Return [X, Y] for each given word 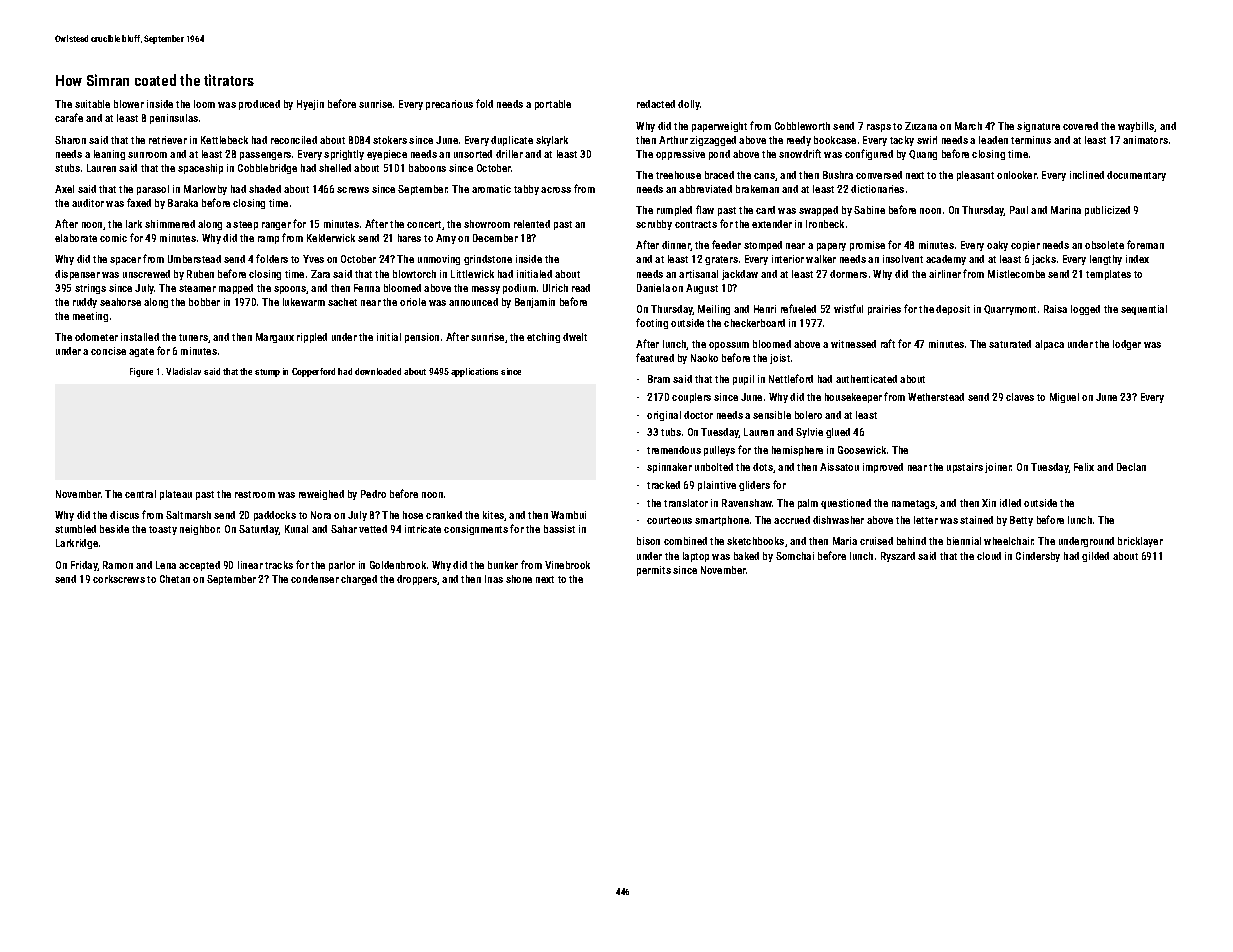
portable [553, 105]
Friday [84, 566]
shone [519, 579]
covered [1080, 126]
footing [652, 323]
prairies [884, 310]
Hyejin [310, 105]
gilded [1095, 557]
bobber [204, 302]
